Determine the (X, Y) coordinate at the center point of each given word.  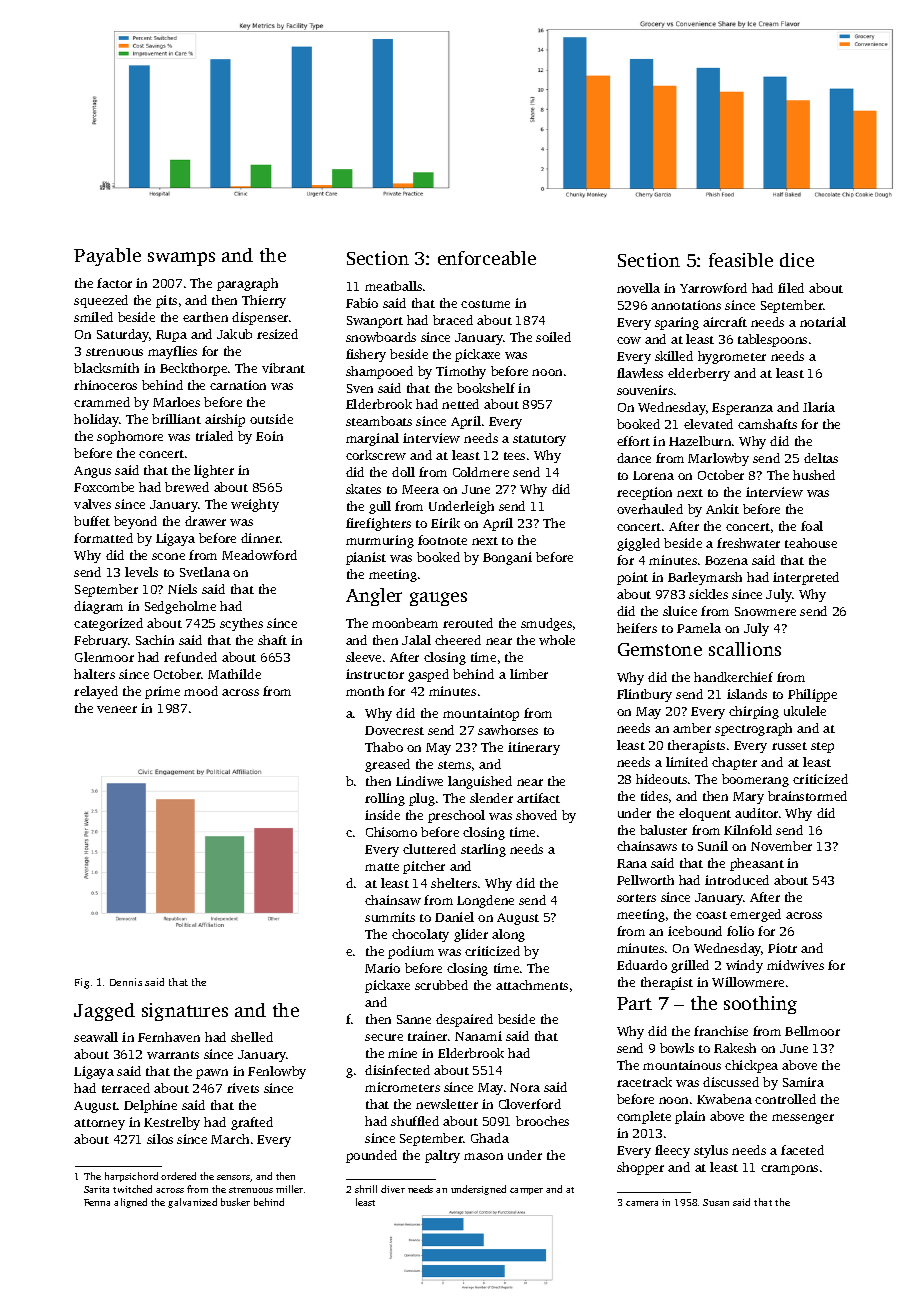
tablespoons (772, 340)
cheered (458, 640)
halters (94, 674)
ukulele (805, 711)
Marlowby (718, 459)
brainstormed (807, 796)
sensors (234, 1178)
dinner (260, 538)
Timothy (461, 372)
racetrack (644, 1082)
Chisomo (391, 832)
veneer (117, 709)
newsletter (447, 1104)
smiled (93, 317)
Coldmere (481, 472)
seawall (96, 1037)
